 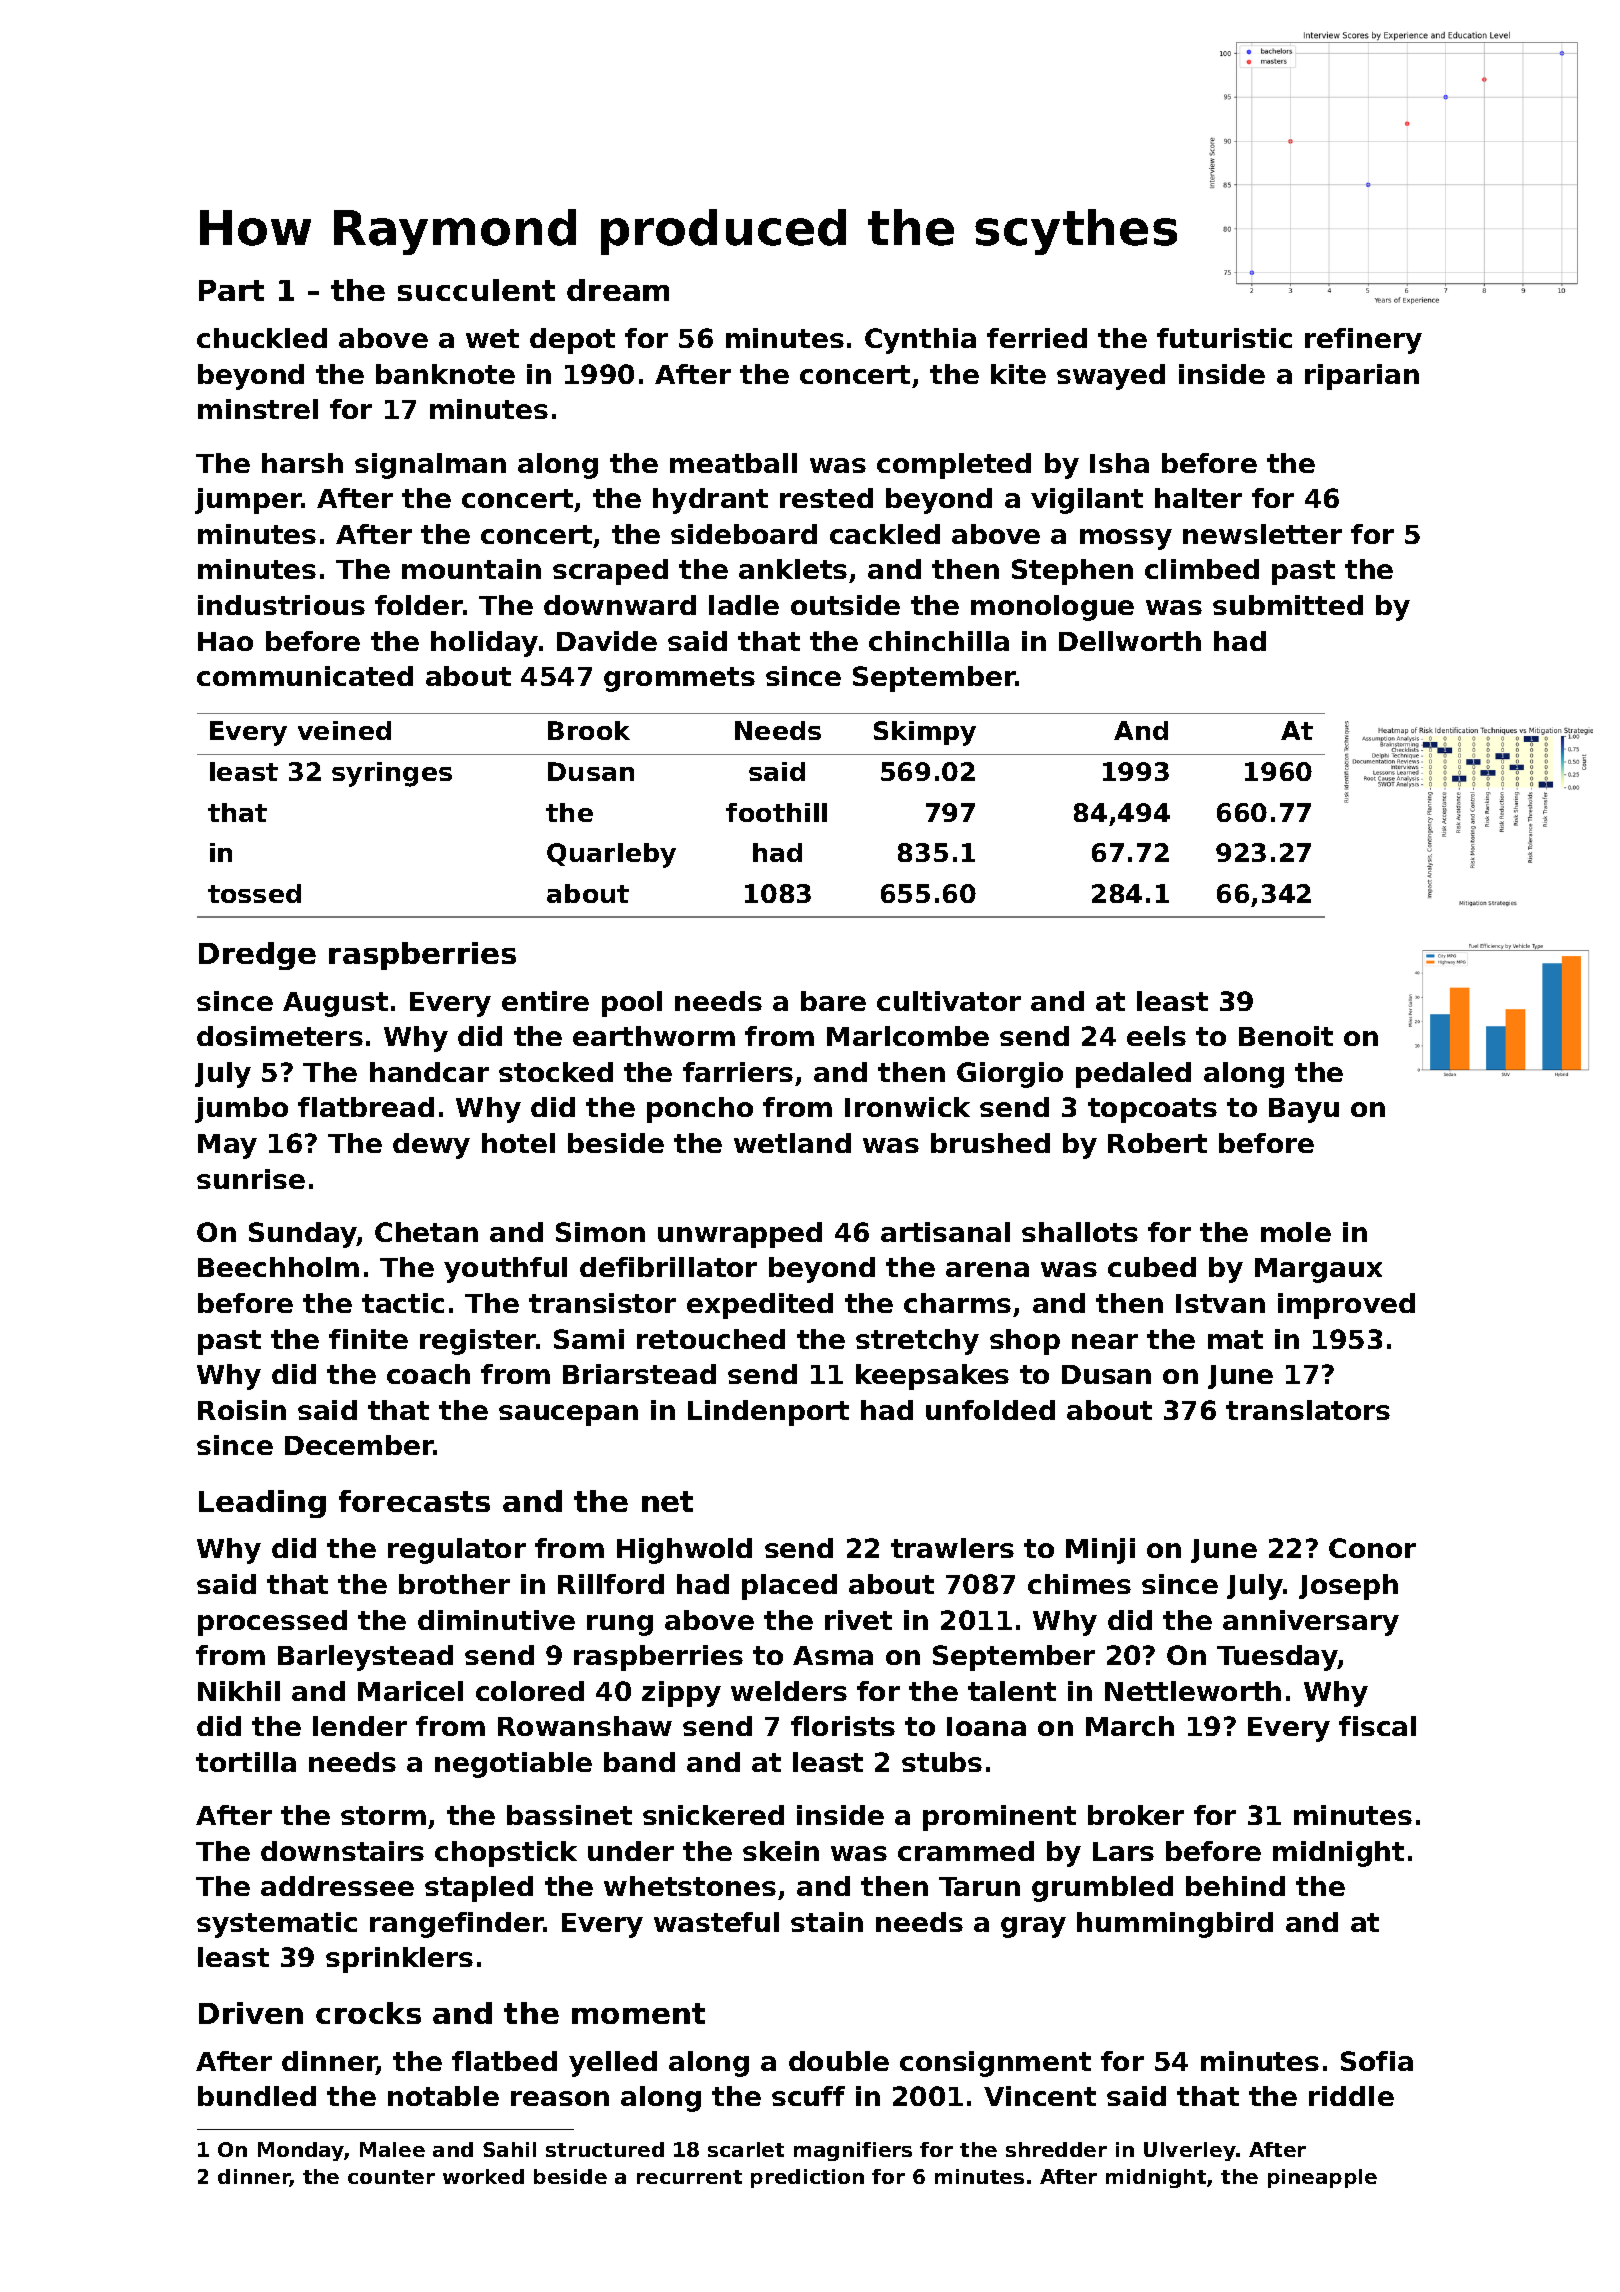 I want to click on refinery, so click(x=1363, y=341).
